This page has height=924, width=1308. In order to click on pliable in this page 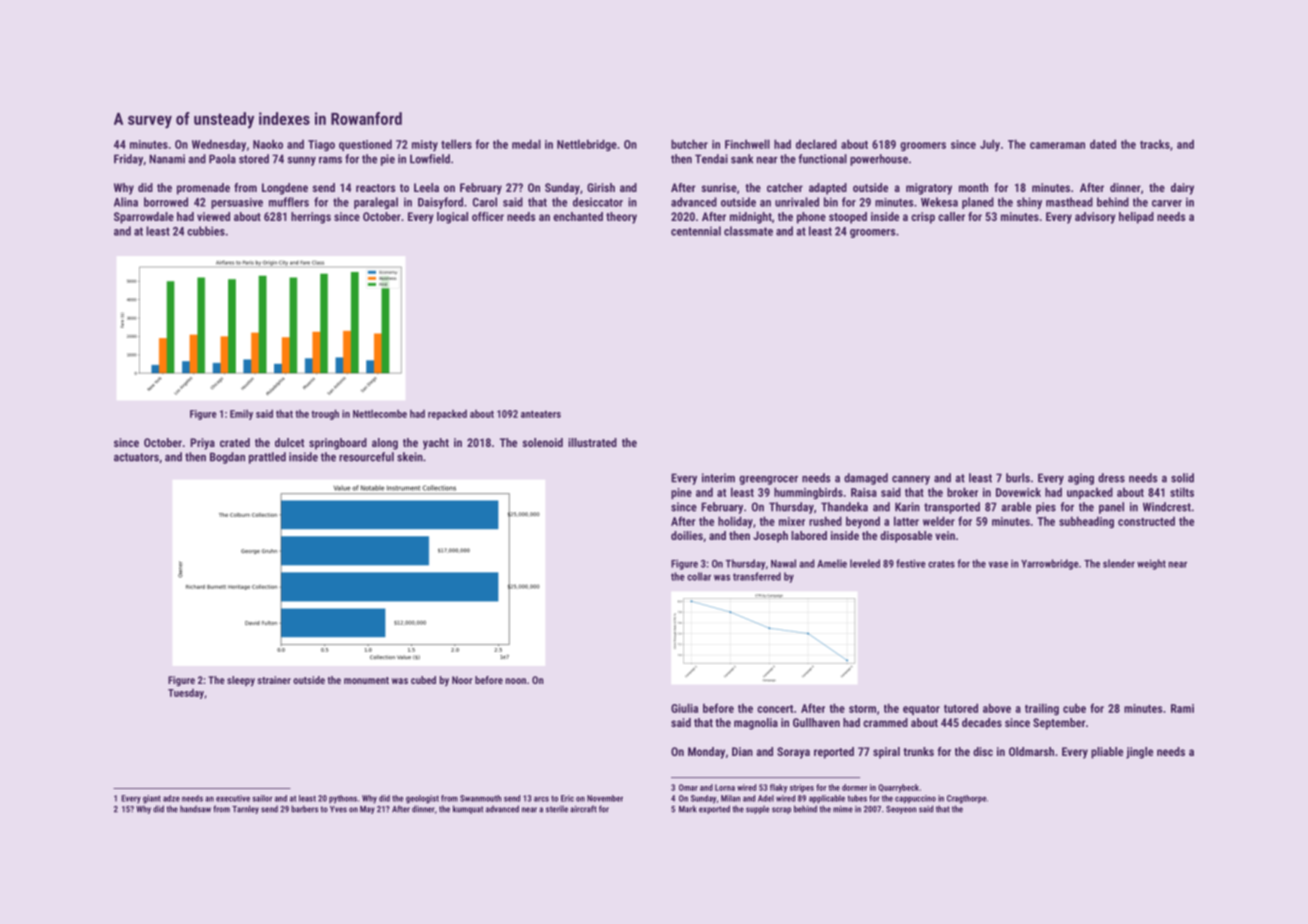, I will do `click(1107, 753)`.
